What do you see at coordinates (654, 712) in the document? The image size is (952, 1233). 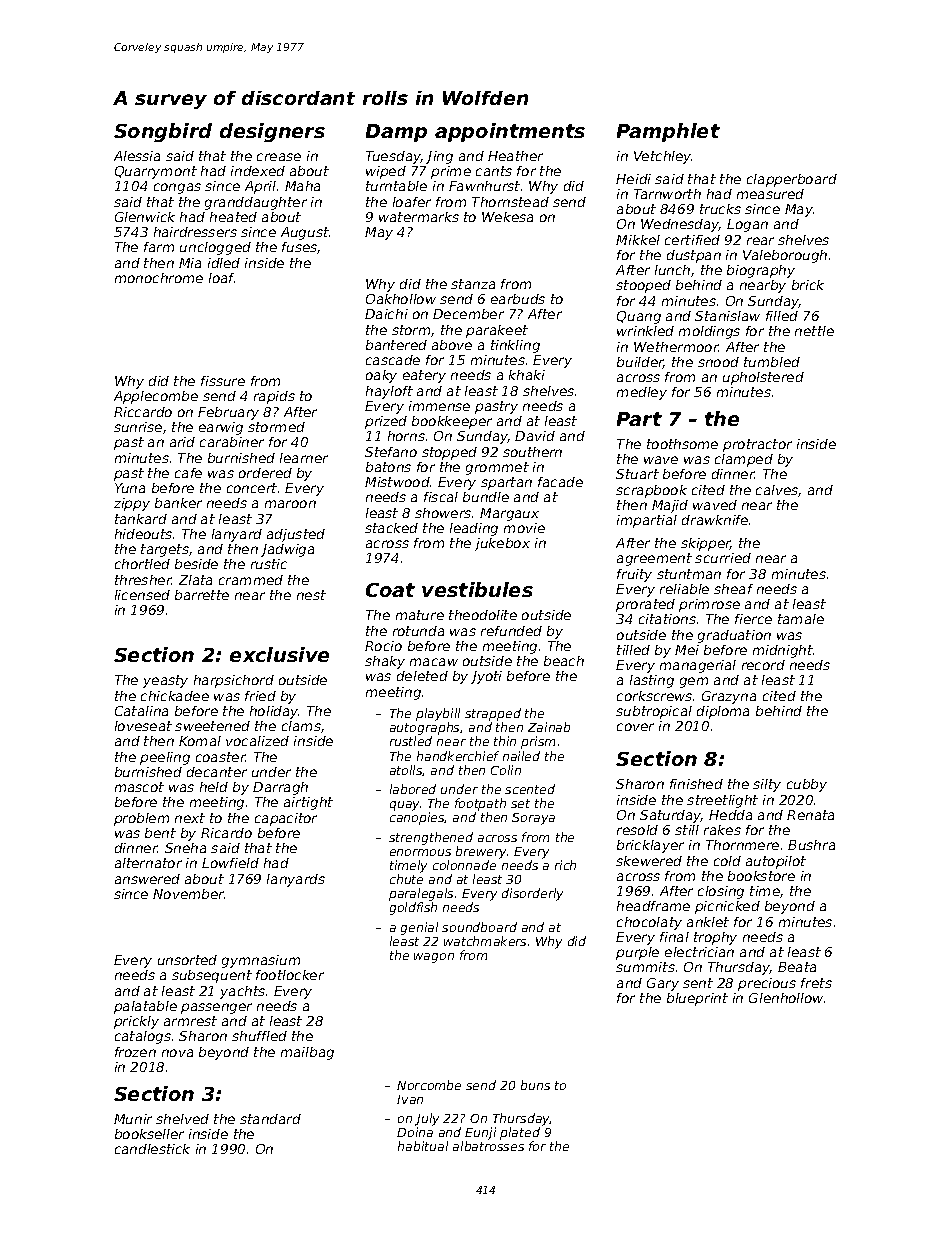 I see `subtropical` at bounding box center [654, 712].
